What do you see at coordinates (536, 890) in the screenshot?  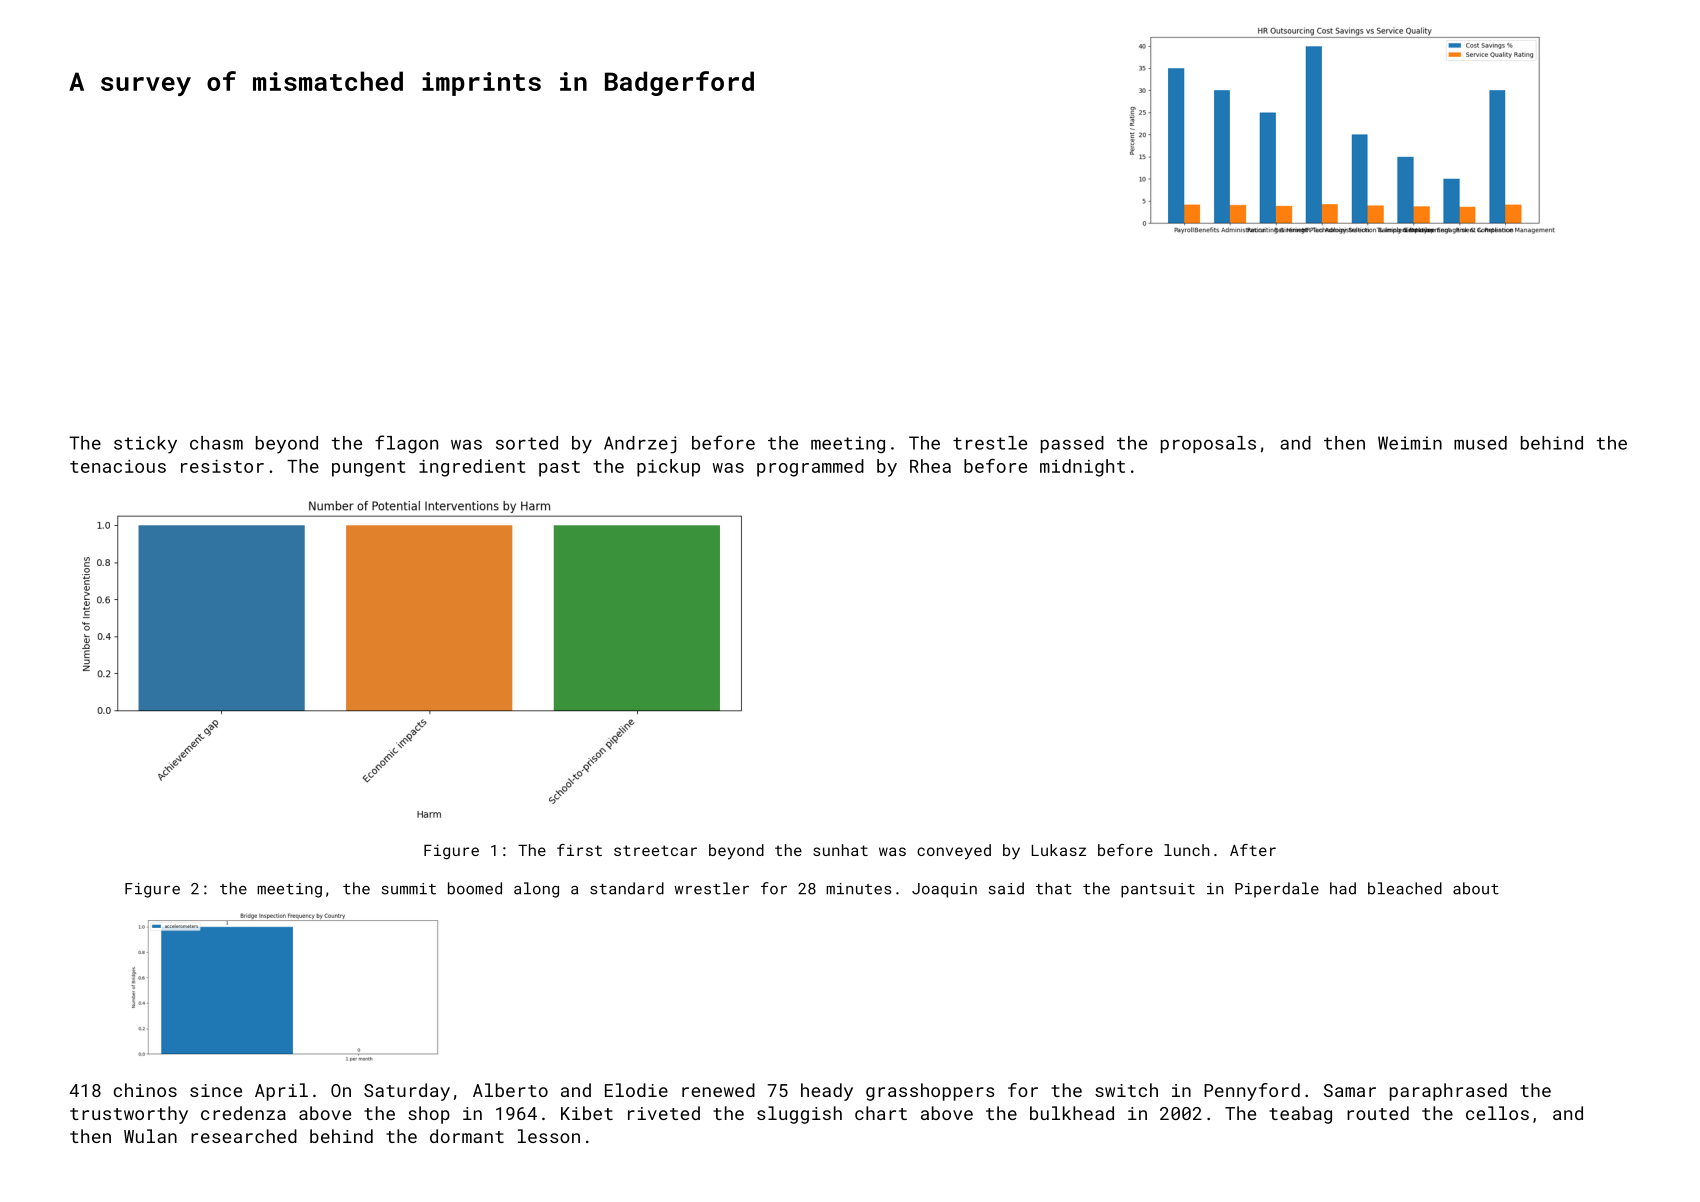 I see `along` at bounding box center [536, 890].
